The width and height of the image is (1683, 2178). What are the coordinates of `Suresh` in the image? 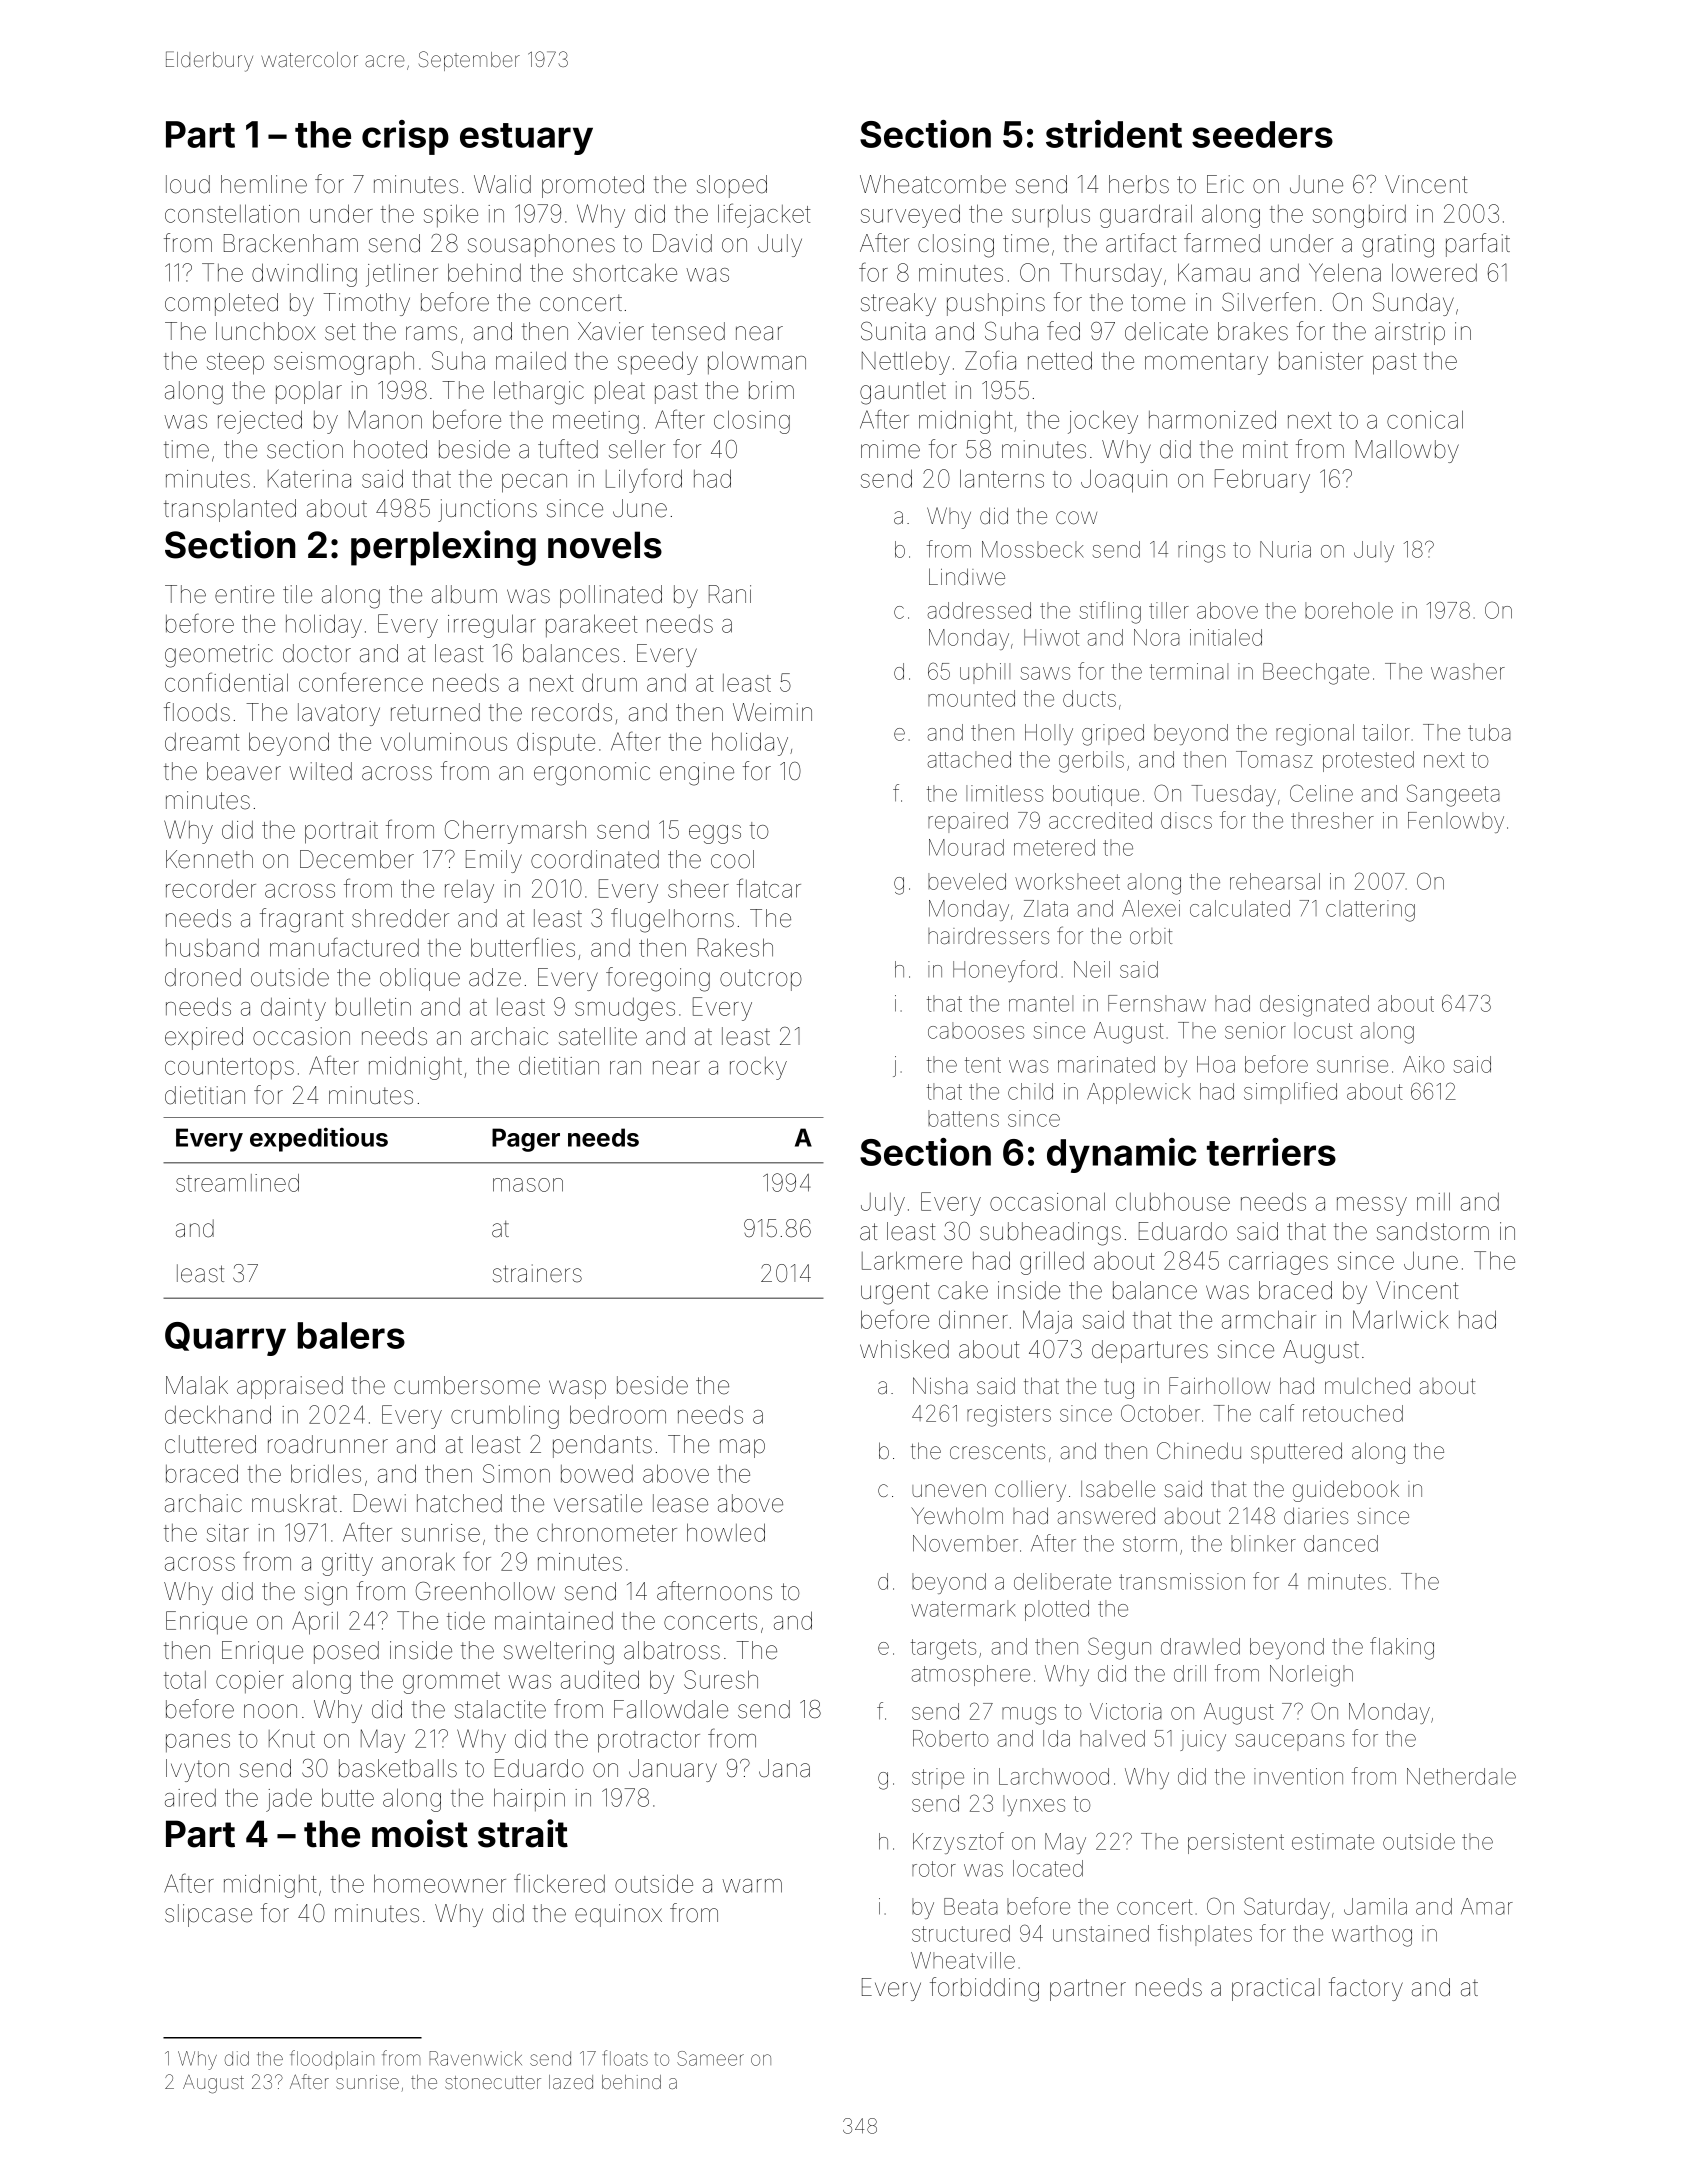 It's located at (721, 1679).
